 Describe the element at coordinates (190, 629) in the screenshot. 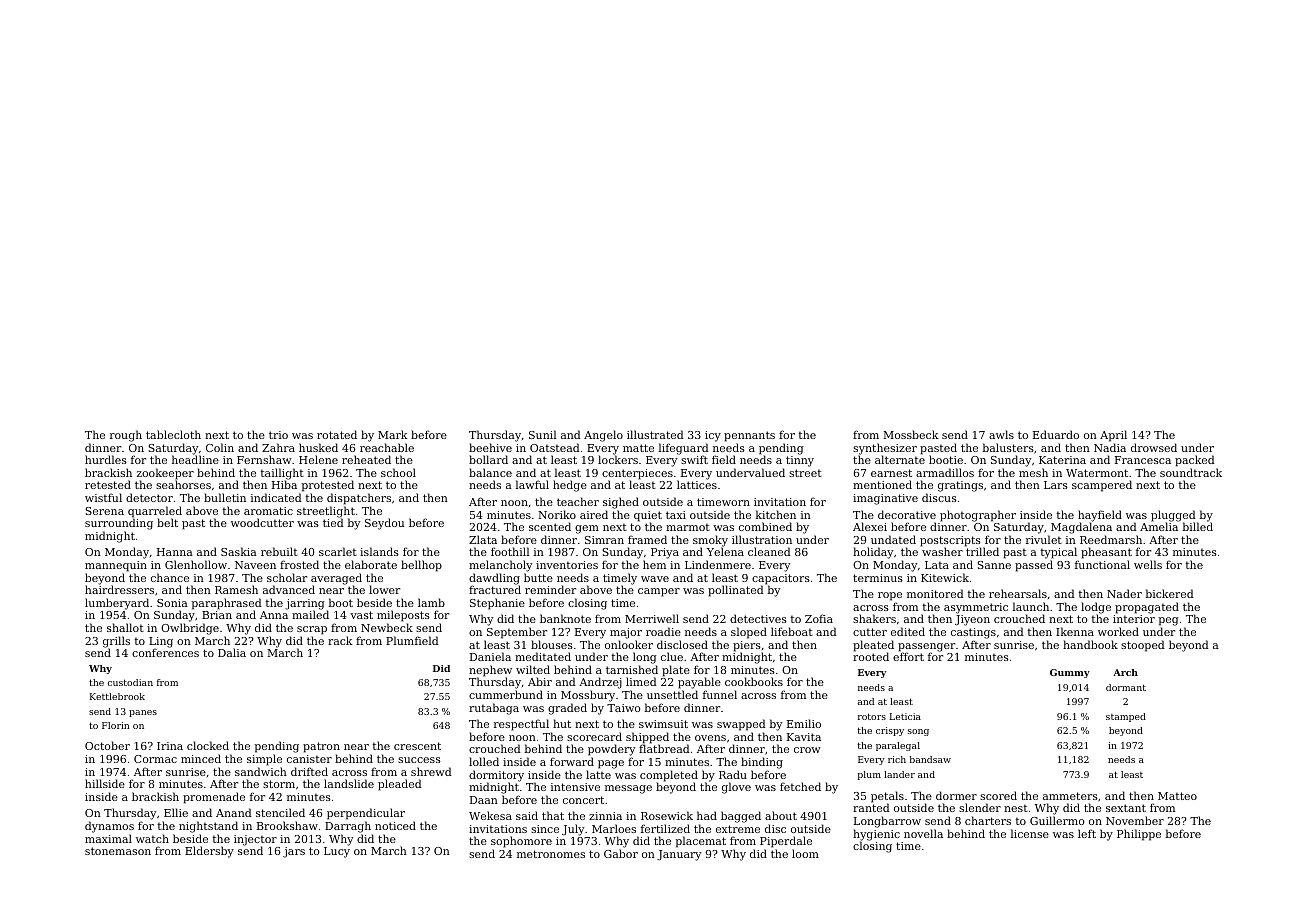

I see `Owlbridge` at that location.
